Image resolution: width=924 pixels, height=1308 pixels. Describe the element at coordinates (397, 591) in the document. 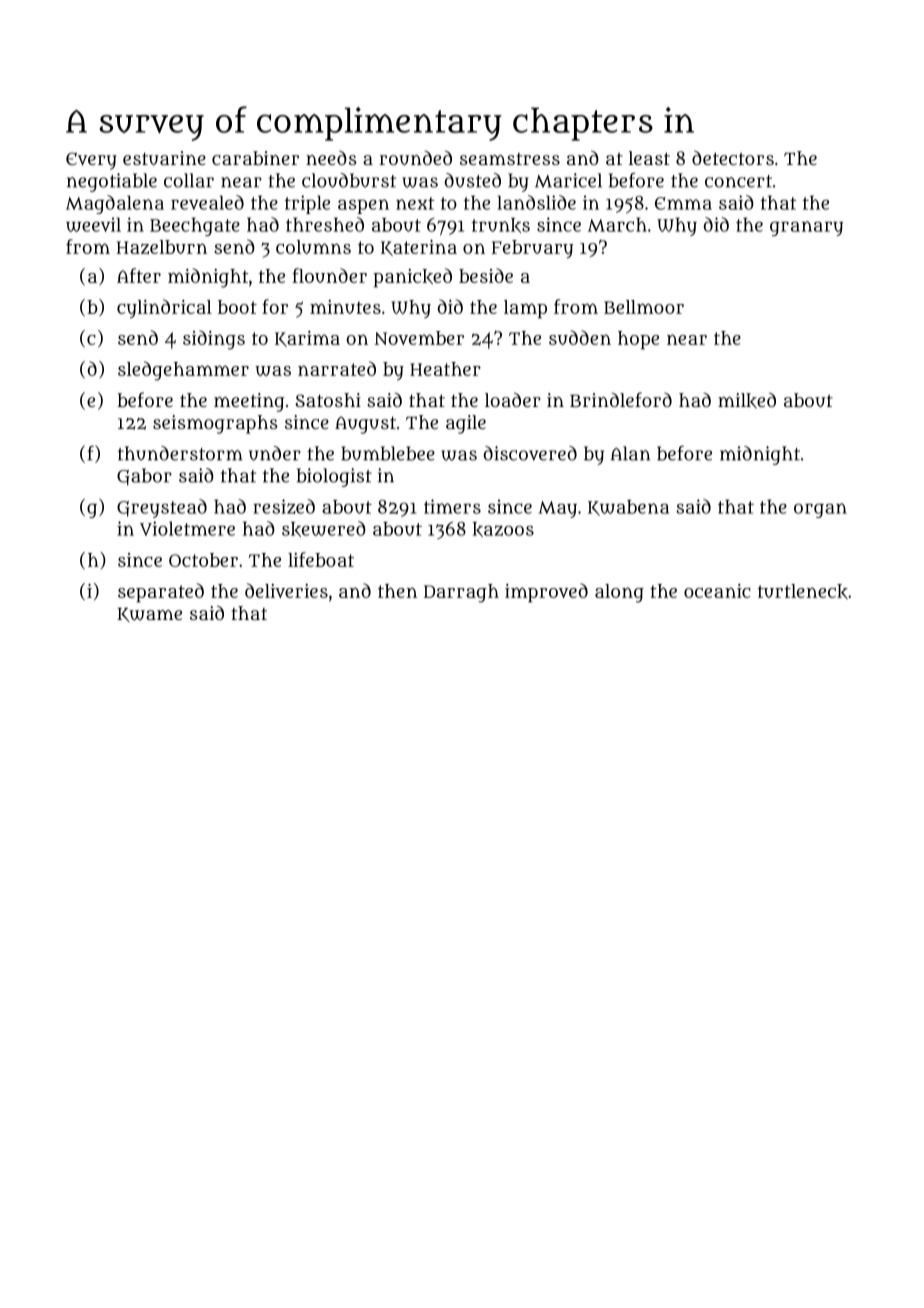

I see `then` at that location.
